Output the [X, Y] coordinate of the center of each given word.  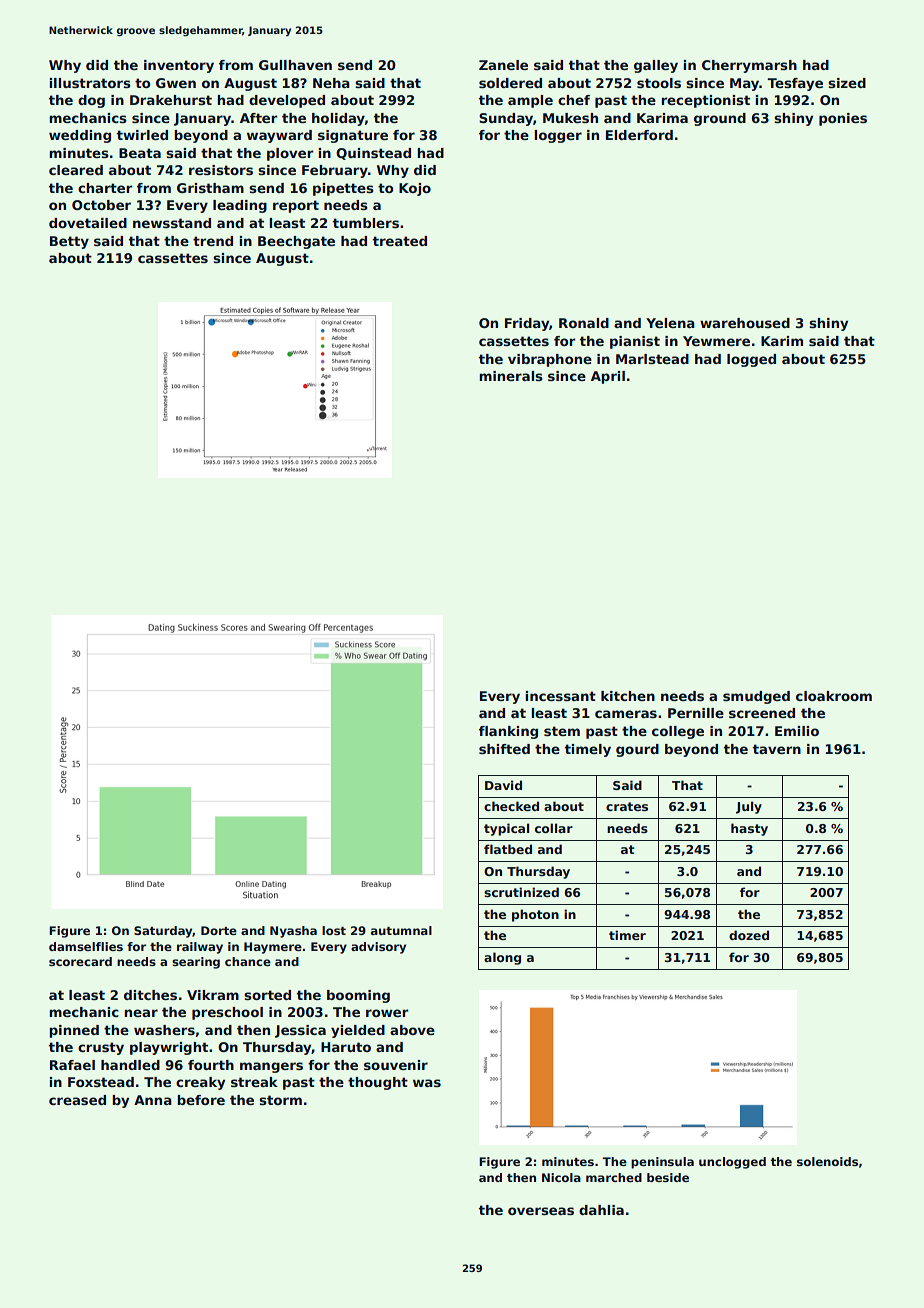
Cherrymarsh [749, 66]
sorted [267, 995]
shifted [504, 749]
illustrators [90, 83]
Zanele [503, 65]
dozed [749, 935]
